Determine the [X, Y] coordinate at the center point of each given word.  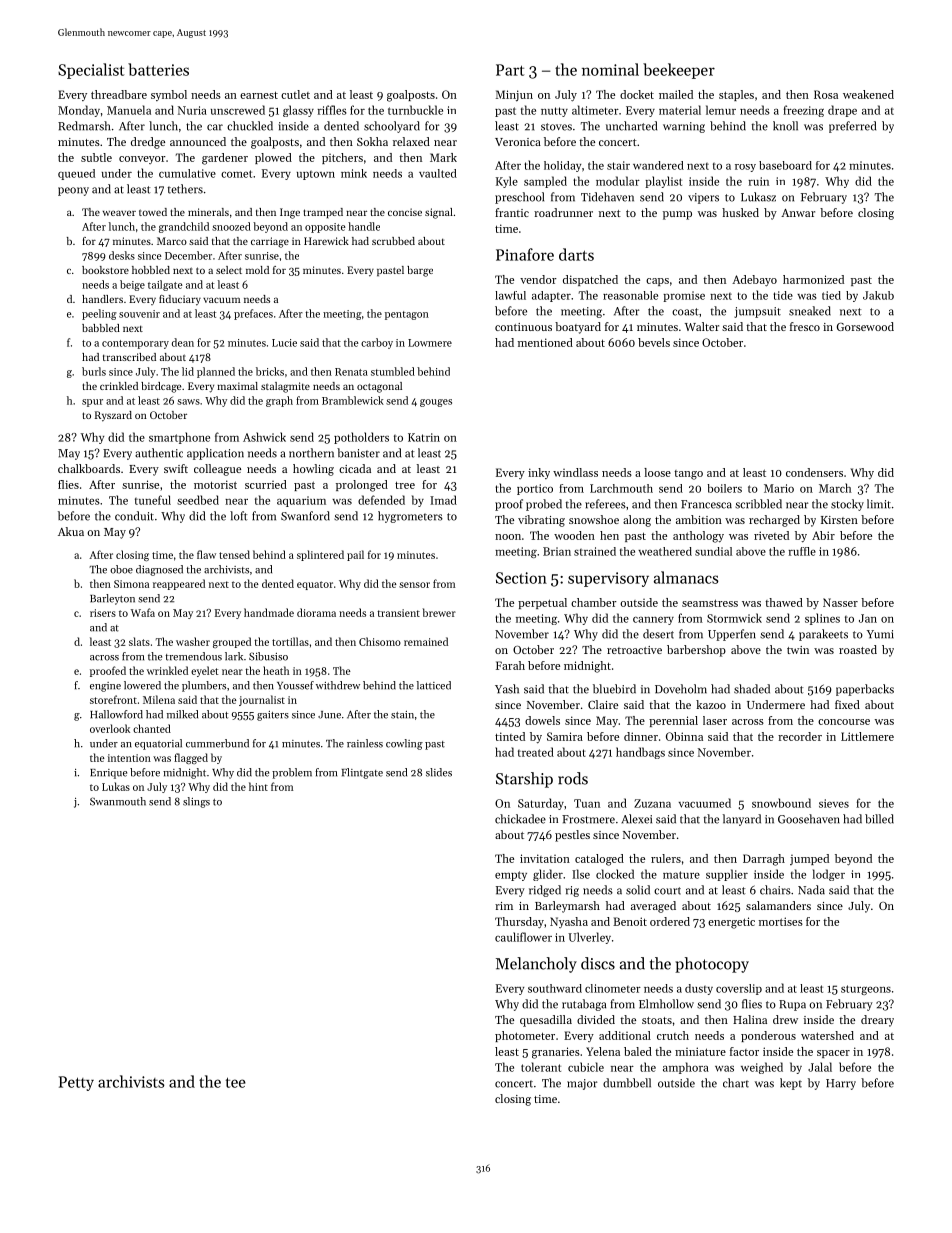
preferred [852, 127]
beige [132, 285]
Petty [76, 1083]
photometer [525, 1036]
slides [439, 772]
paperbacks [865, 690]
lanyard [742, 820]
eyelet [204, 671]
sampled [545, 182]
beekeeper [679, 71]
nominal [610, 69]
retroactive [634, 650]
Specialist [91, 71]
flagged [191, 758]
